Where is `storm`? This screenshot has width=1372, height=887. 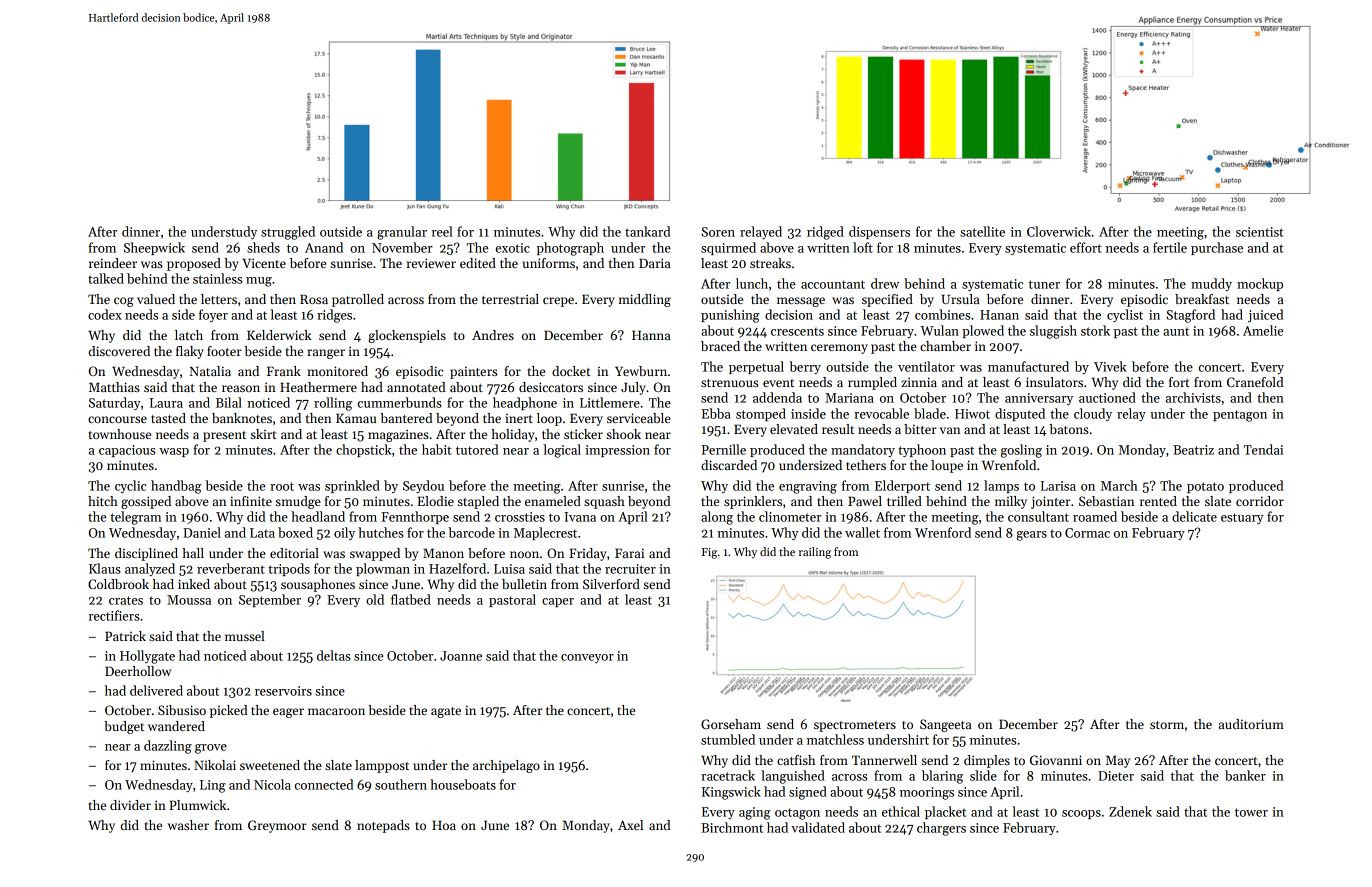
storm is located at coordinates (1167, 725).
